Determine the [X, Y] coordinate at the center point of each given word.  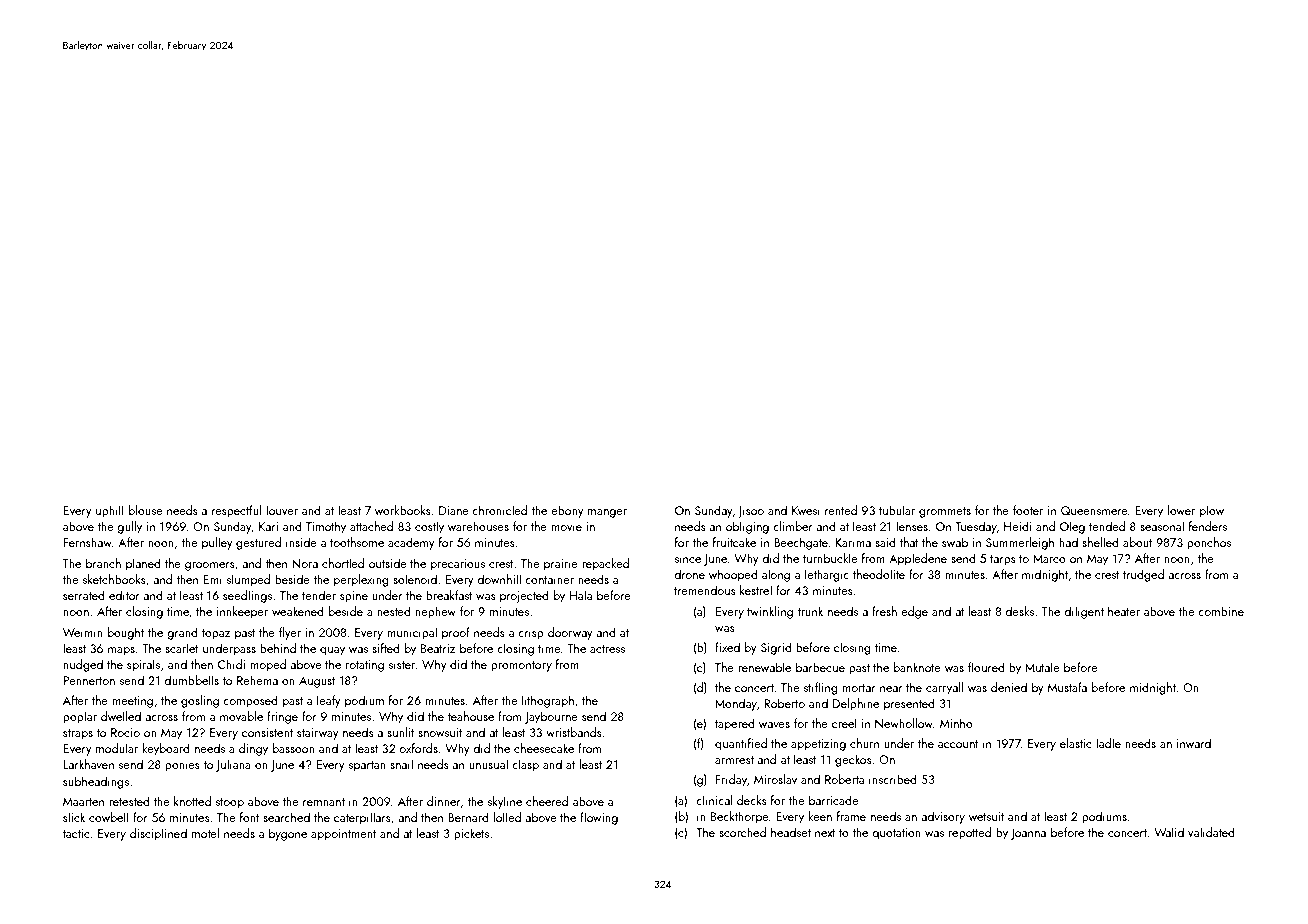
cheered [547, 801]
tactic [76, 833]
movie [566, 526]
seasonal [1162, 526]
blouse [146, 510]
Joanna [1028, 834]
